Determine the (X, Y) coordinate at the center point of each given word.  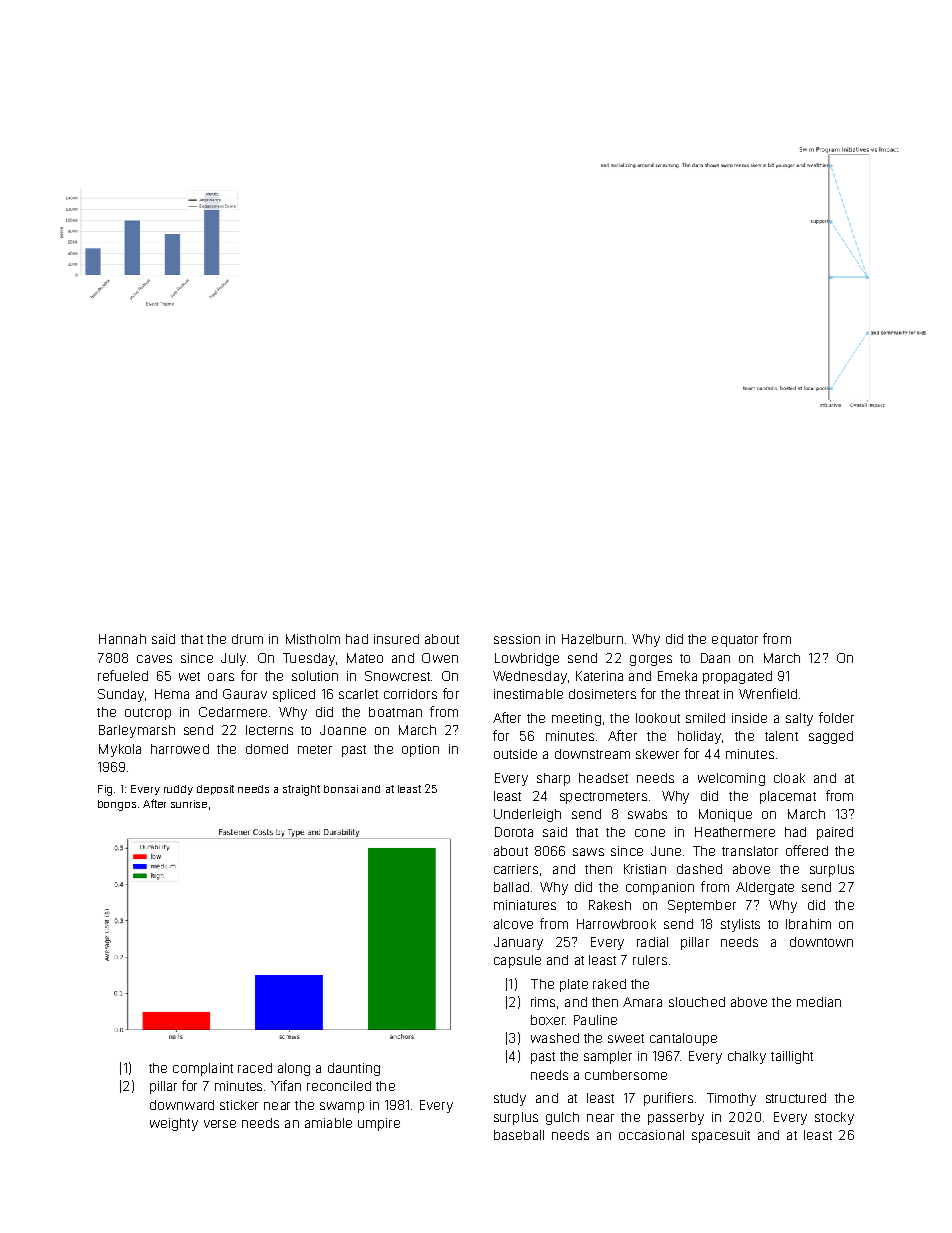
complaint (203, 1069)
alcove (513, 924)
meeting (576, 719)
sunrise (189, 804)
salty (799, 719)
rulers (650, 960)
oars (221, 677)
